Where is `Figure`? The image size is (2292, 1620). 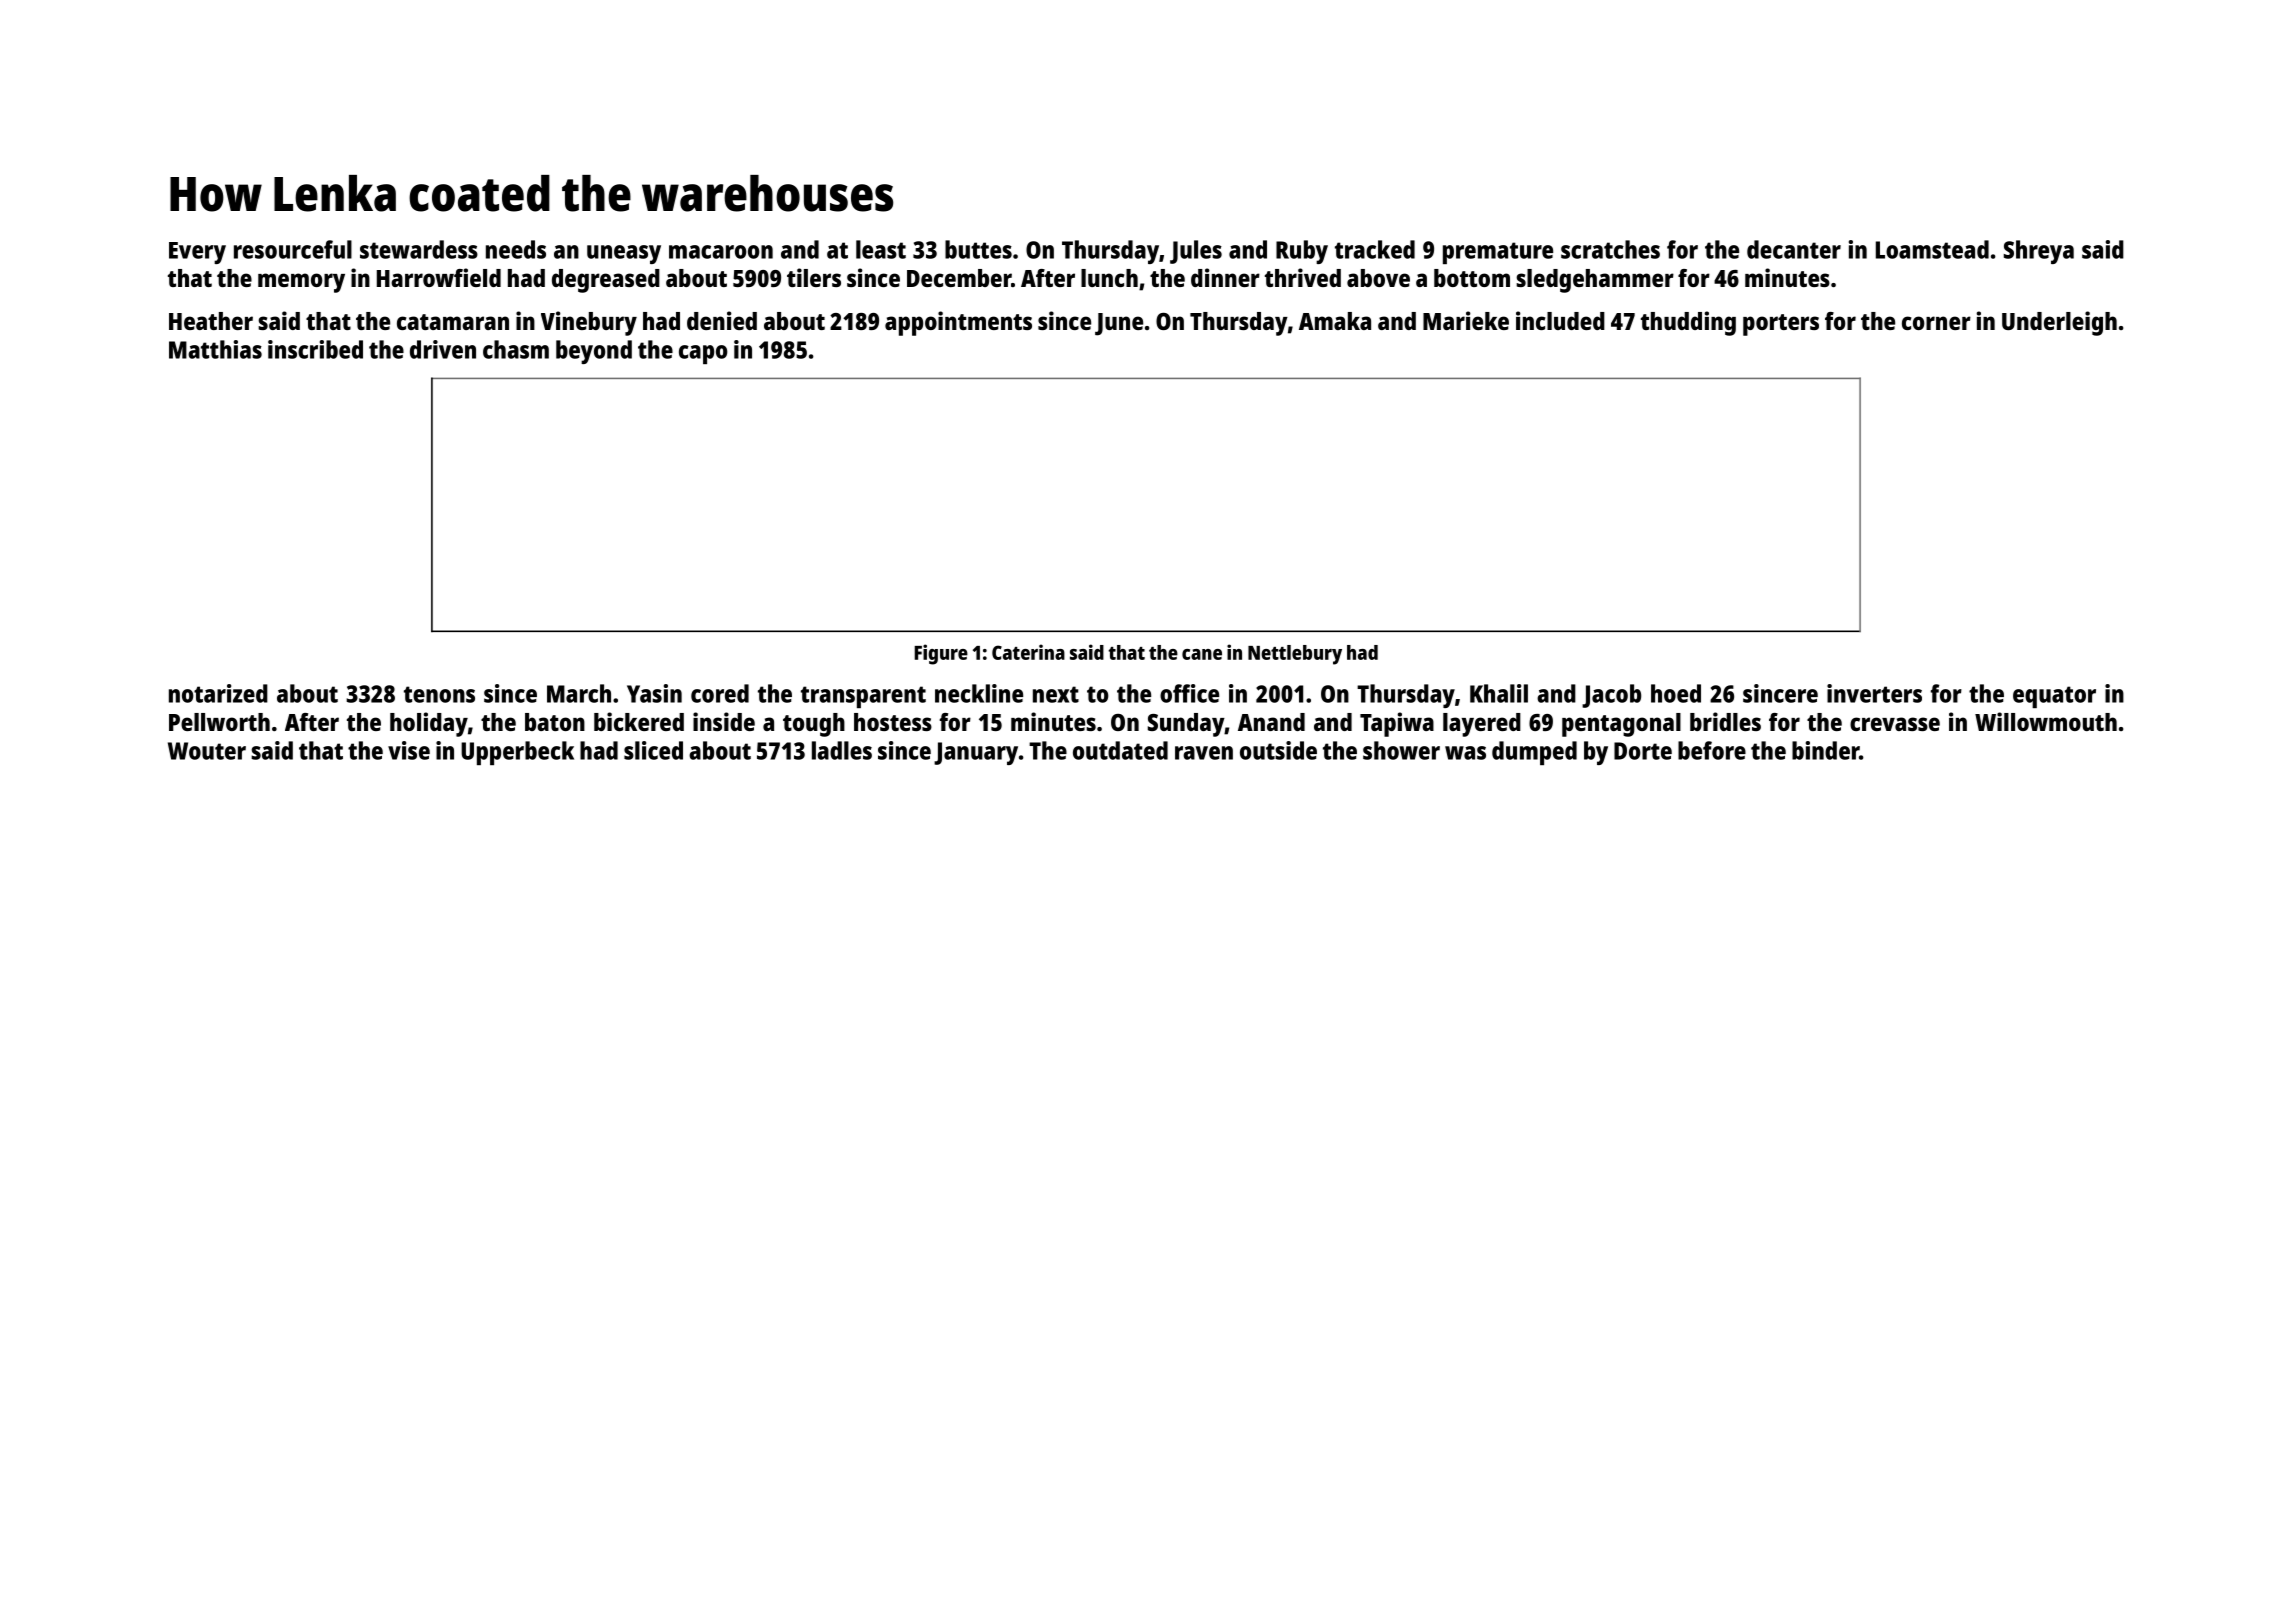 Figure is located at coordinates (941, 654).
